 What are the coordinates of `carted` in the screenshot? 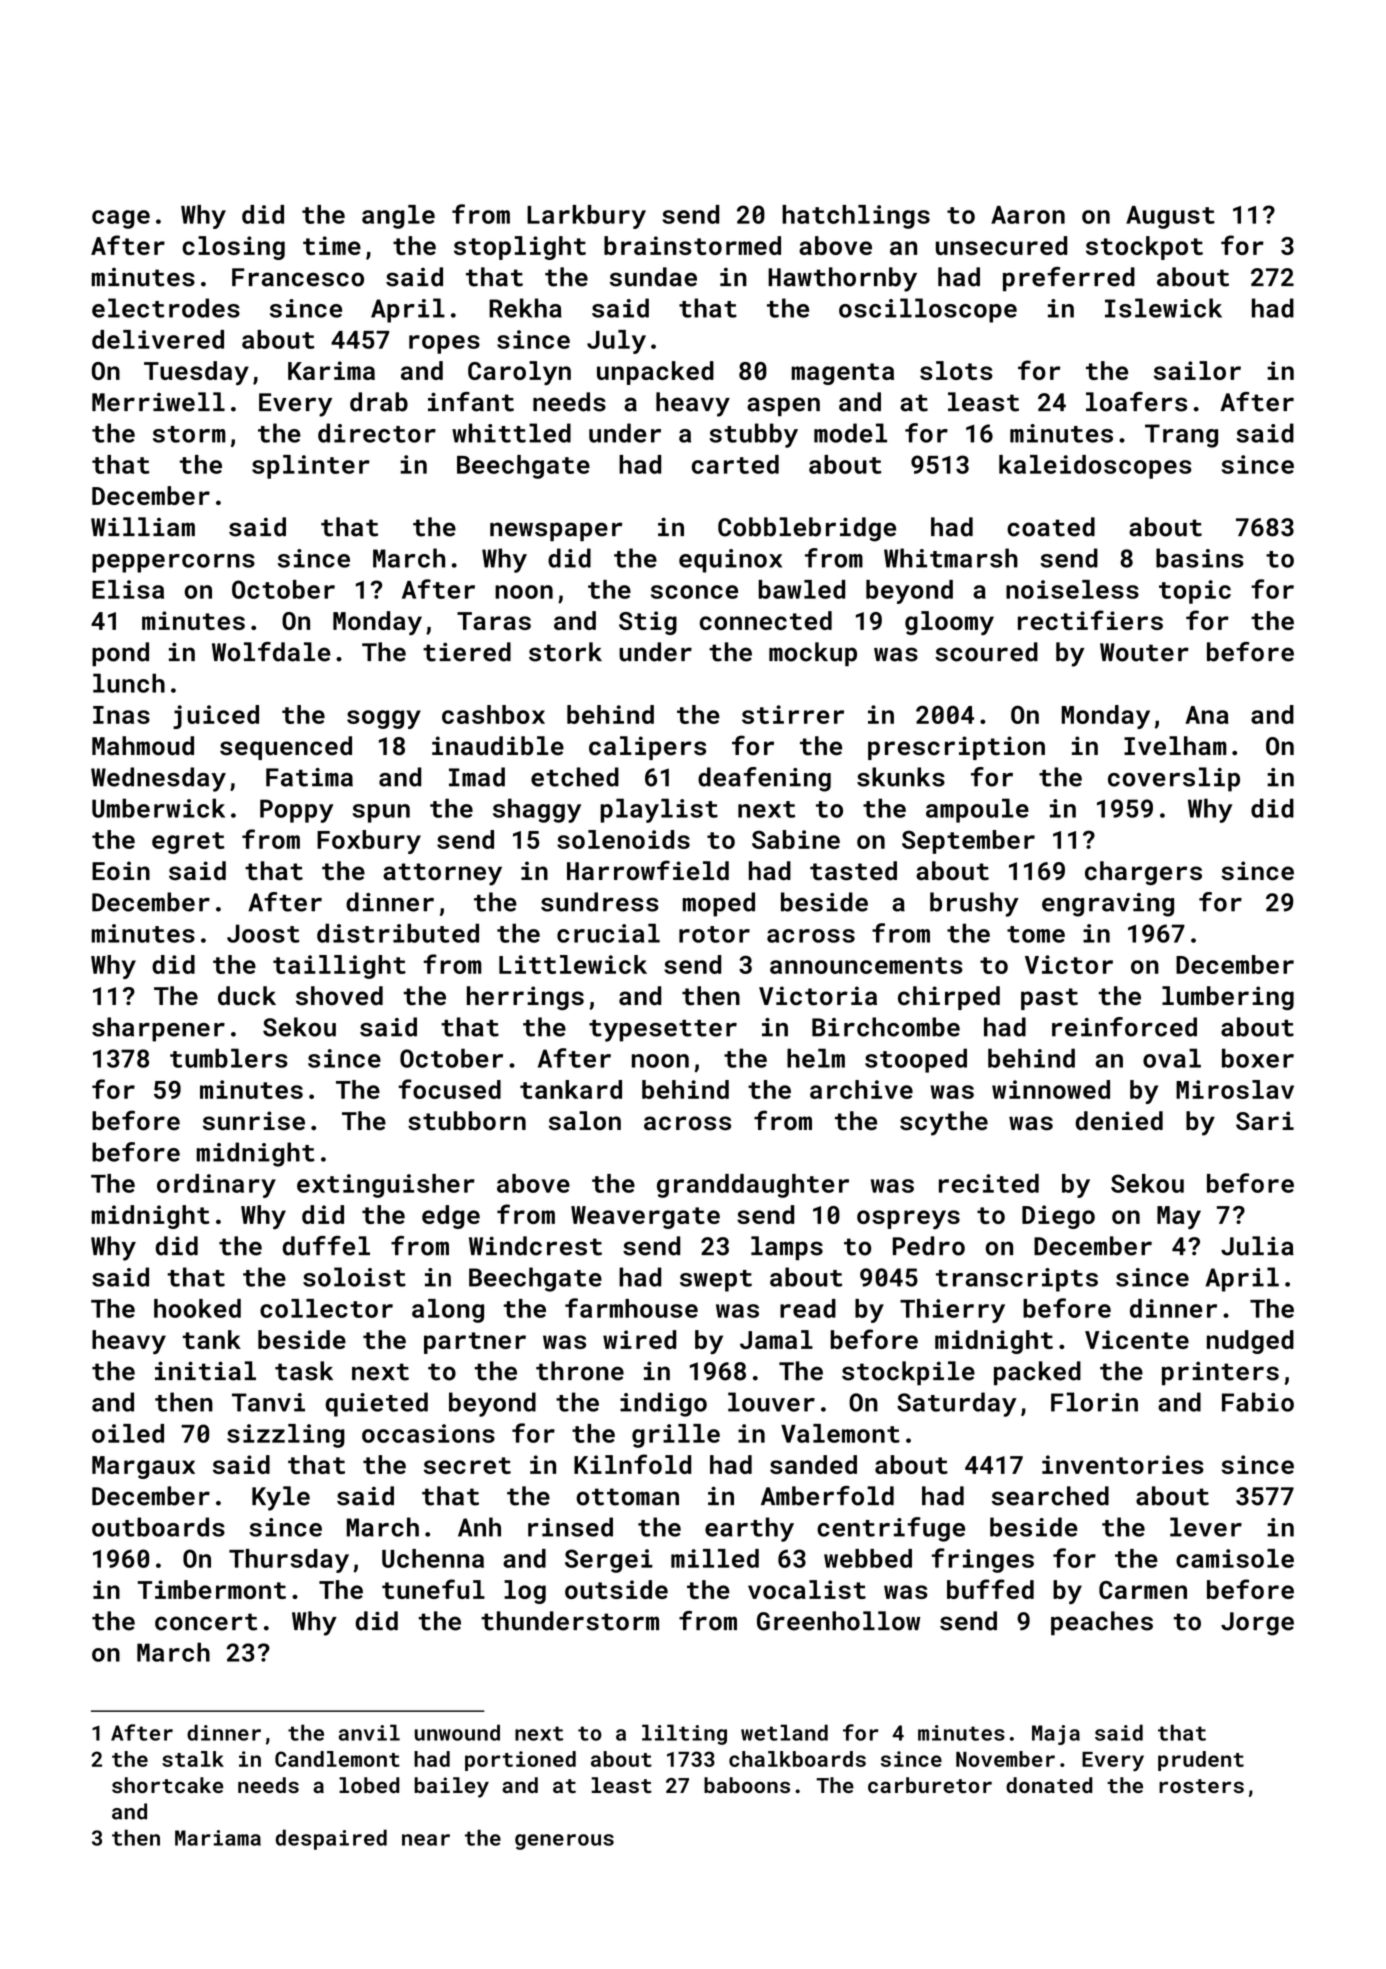 It's located at (735, 464).
